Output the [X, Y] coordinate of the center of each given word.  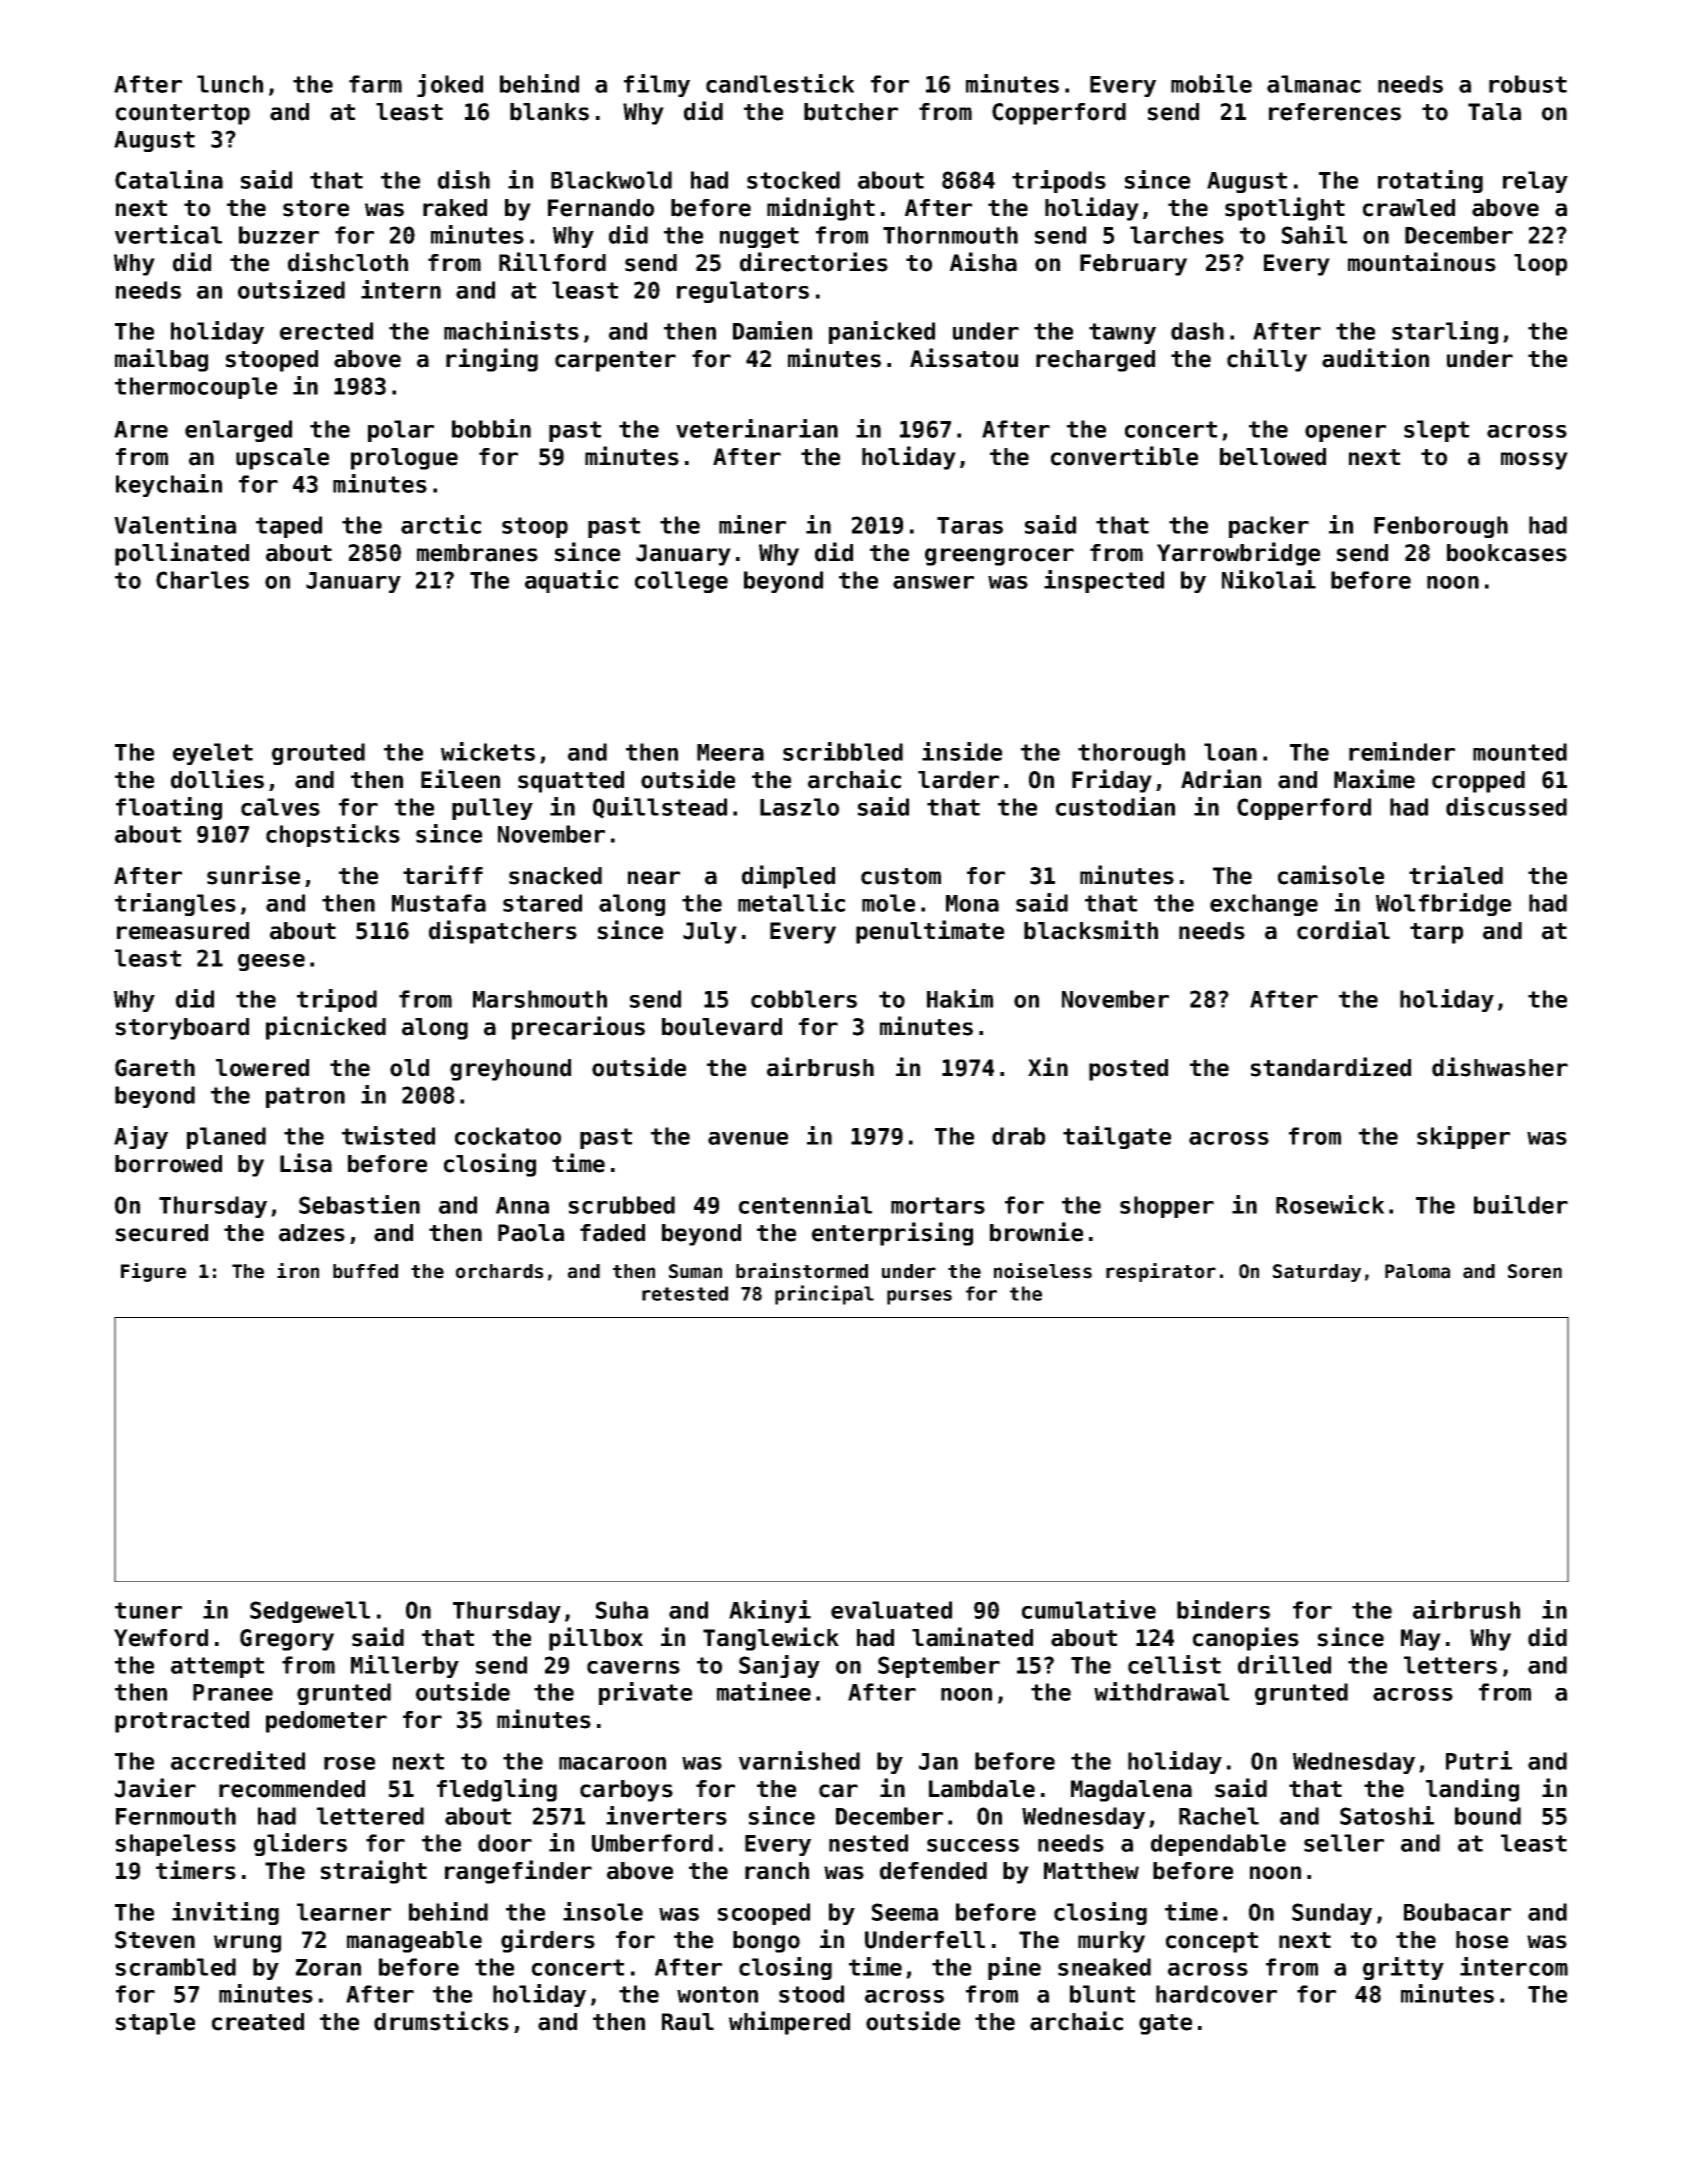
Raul [688, 2022]
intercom [1514, 1966]
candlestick [780, 83]
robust [1528, 84]
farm [375, 84]
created [258, 2022]
